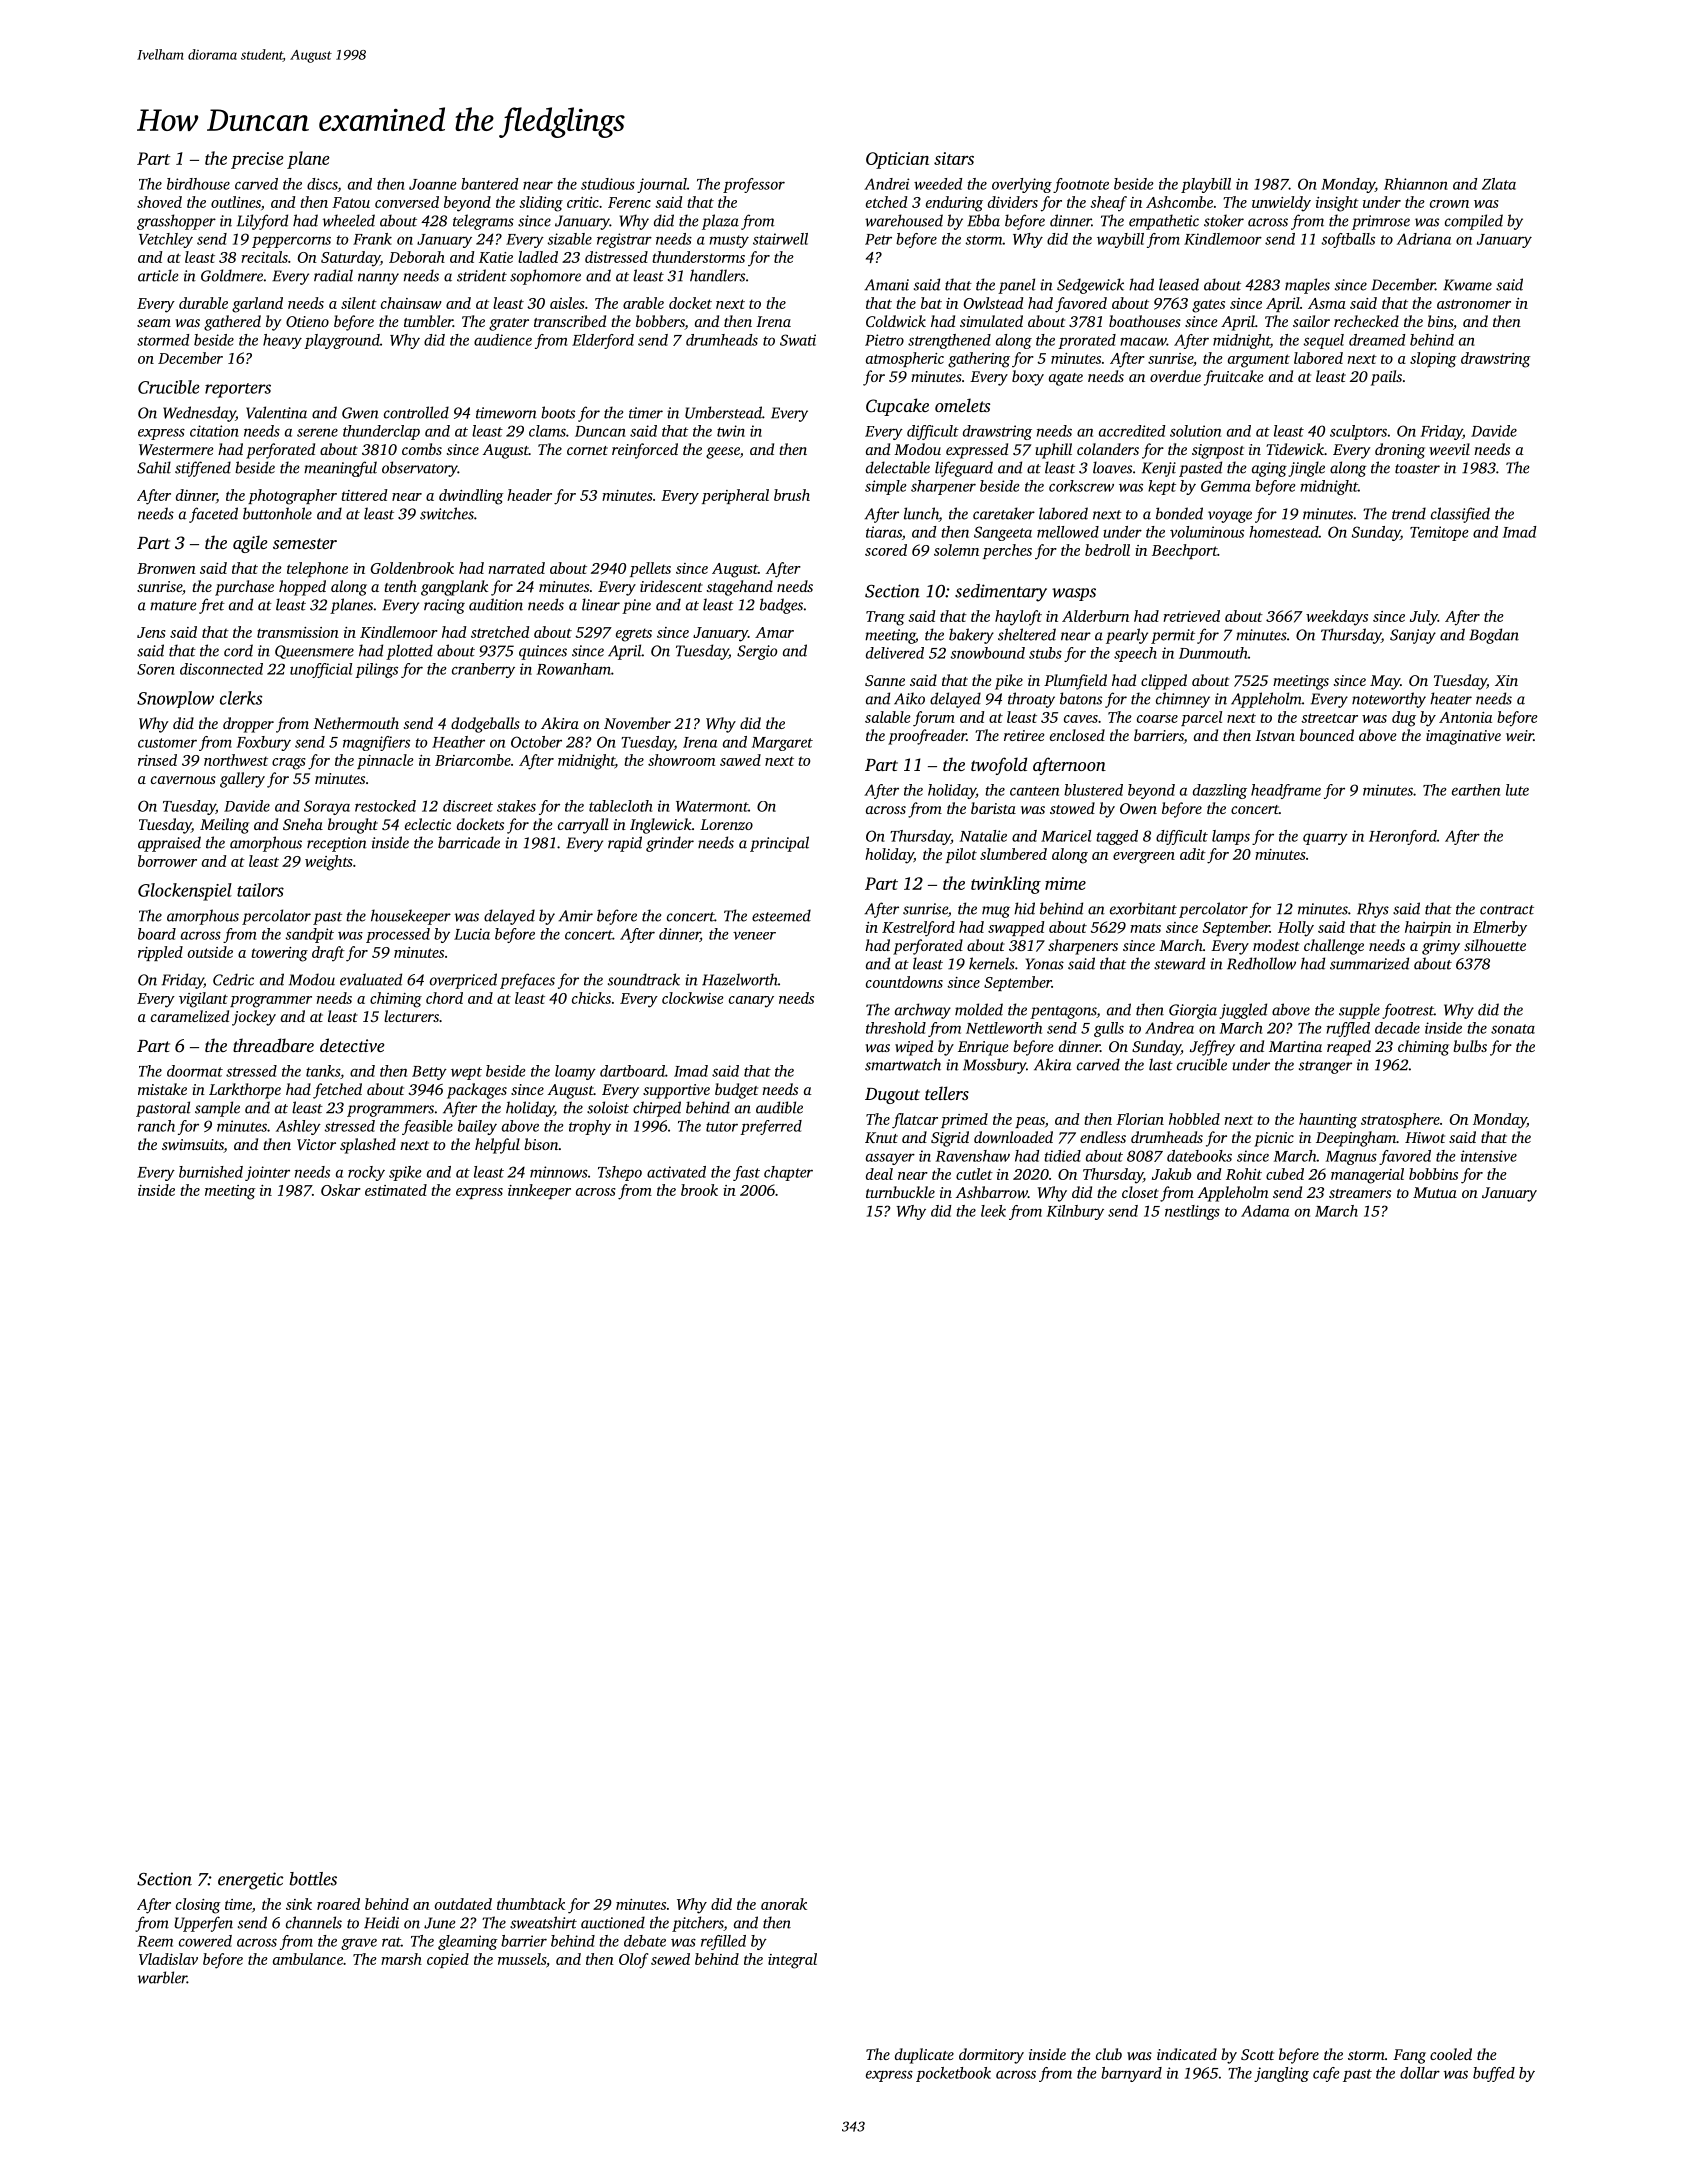 Image resolution: width=1683 pixels, height=2178 pixels. Describe the element at coordinates (784, 1904) in the screenshot. I see `anorak` at that location.
